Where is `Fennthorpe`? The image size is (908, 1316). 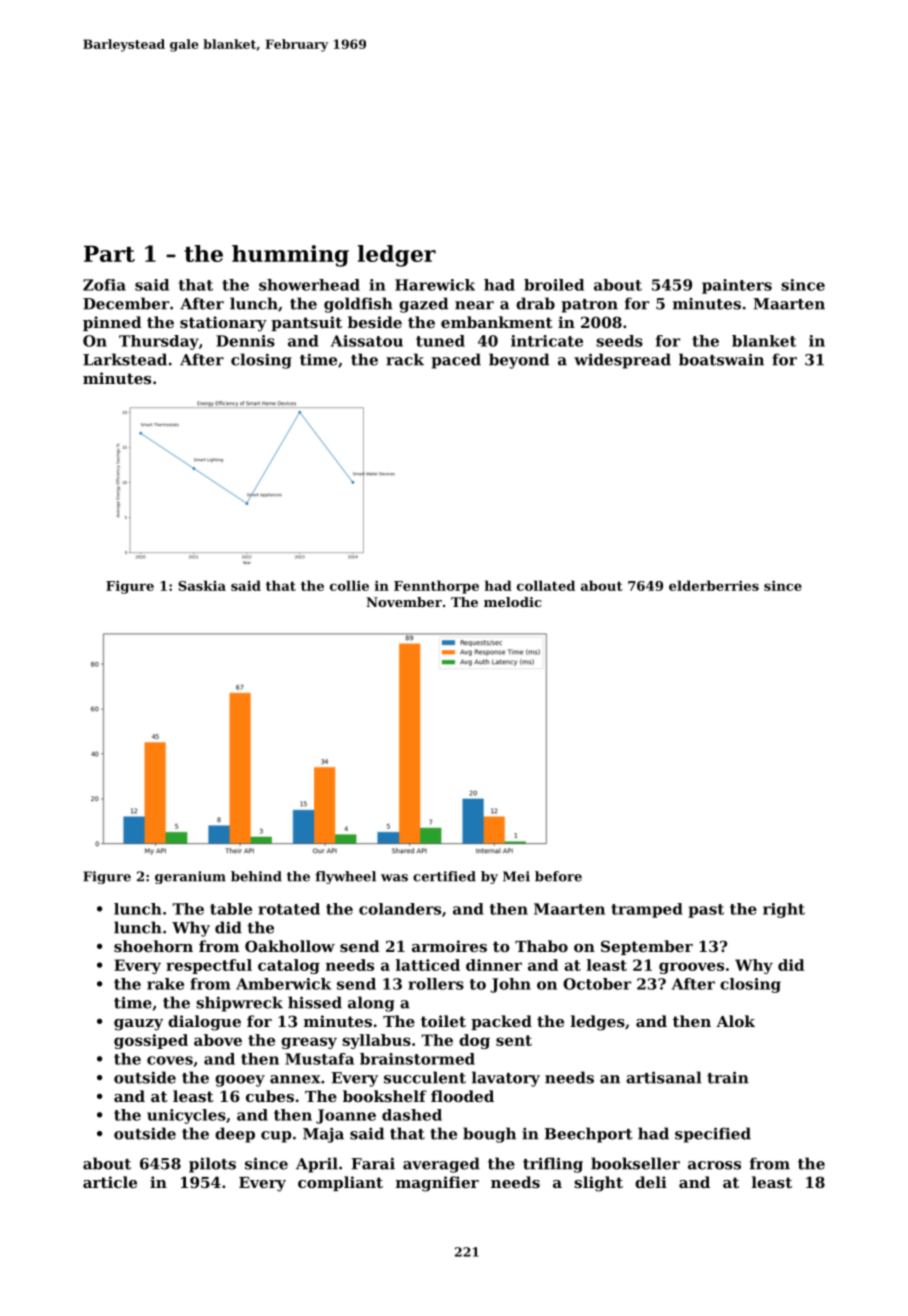 Fennthorpe is located at coordinates (436, 587).
